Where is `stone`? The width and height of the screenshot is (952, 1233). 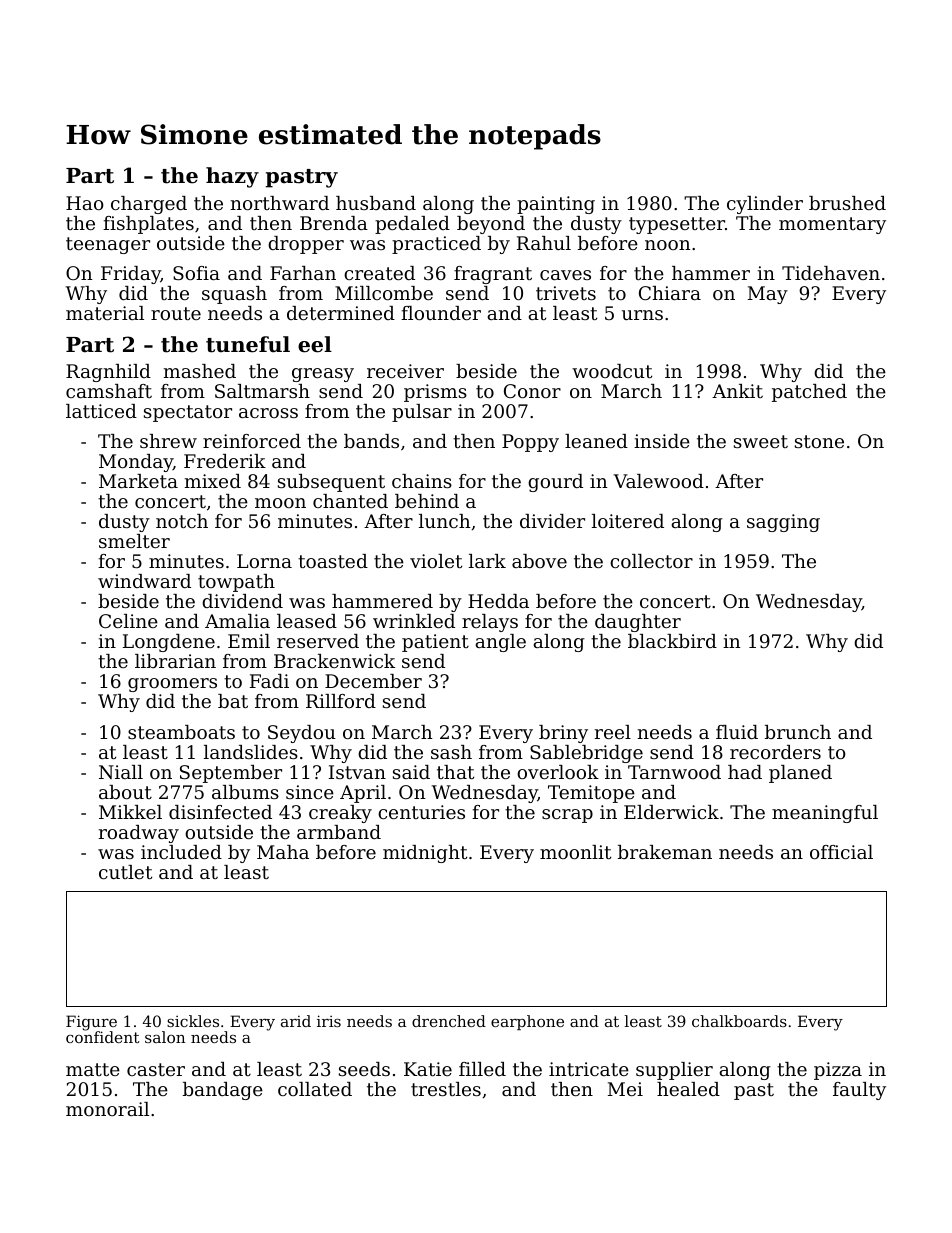
stone is located at coordinates (819, 441).
